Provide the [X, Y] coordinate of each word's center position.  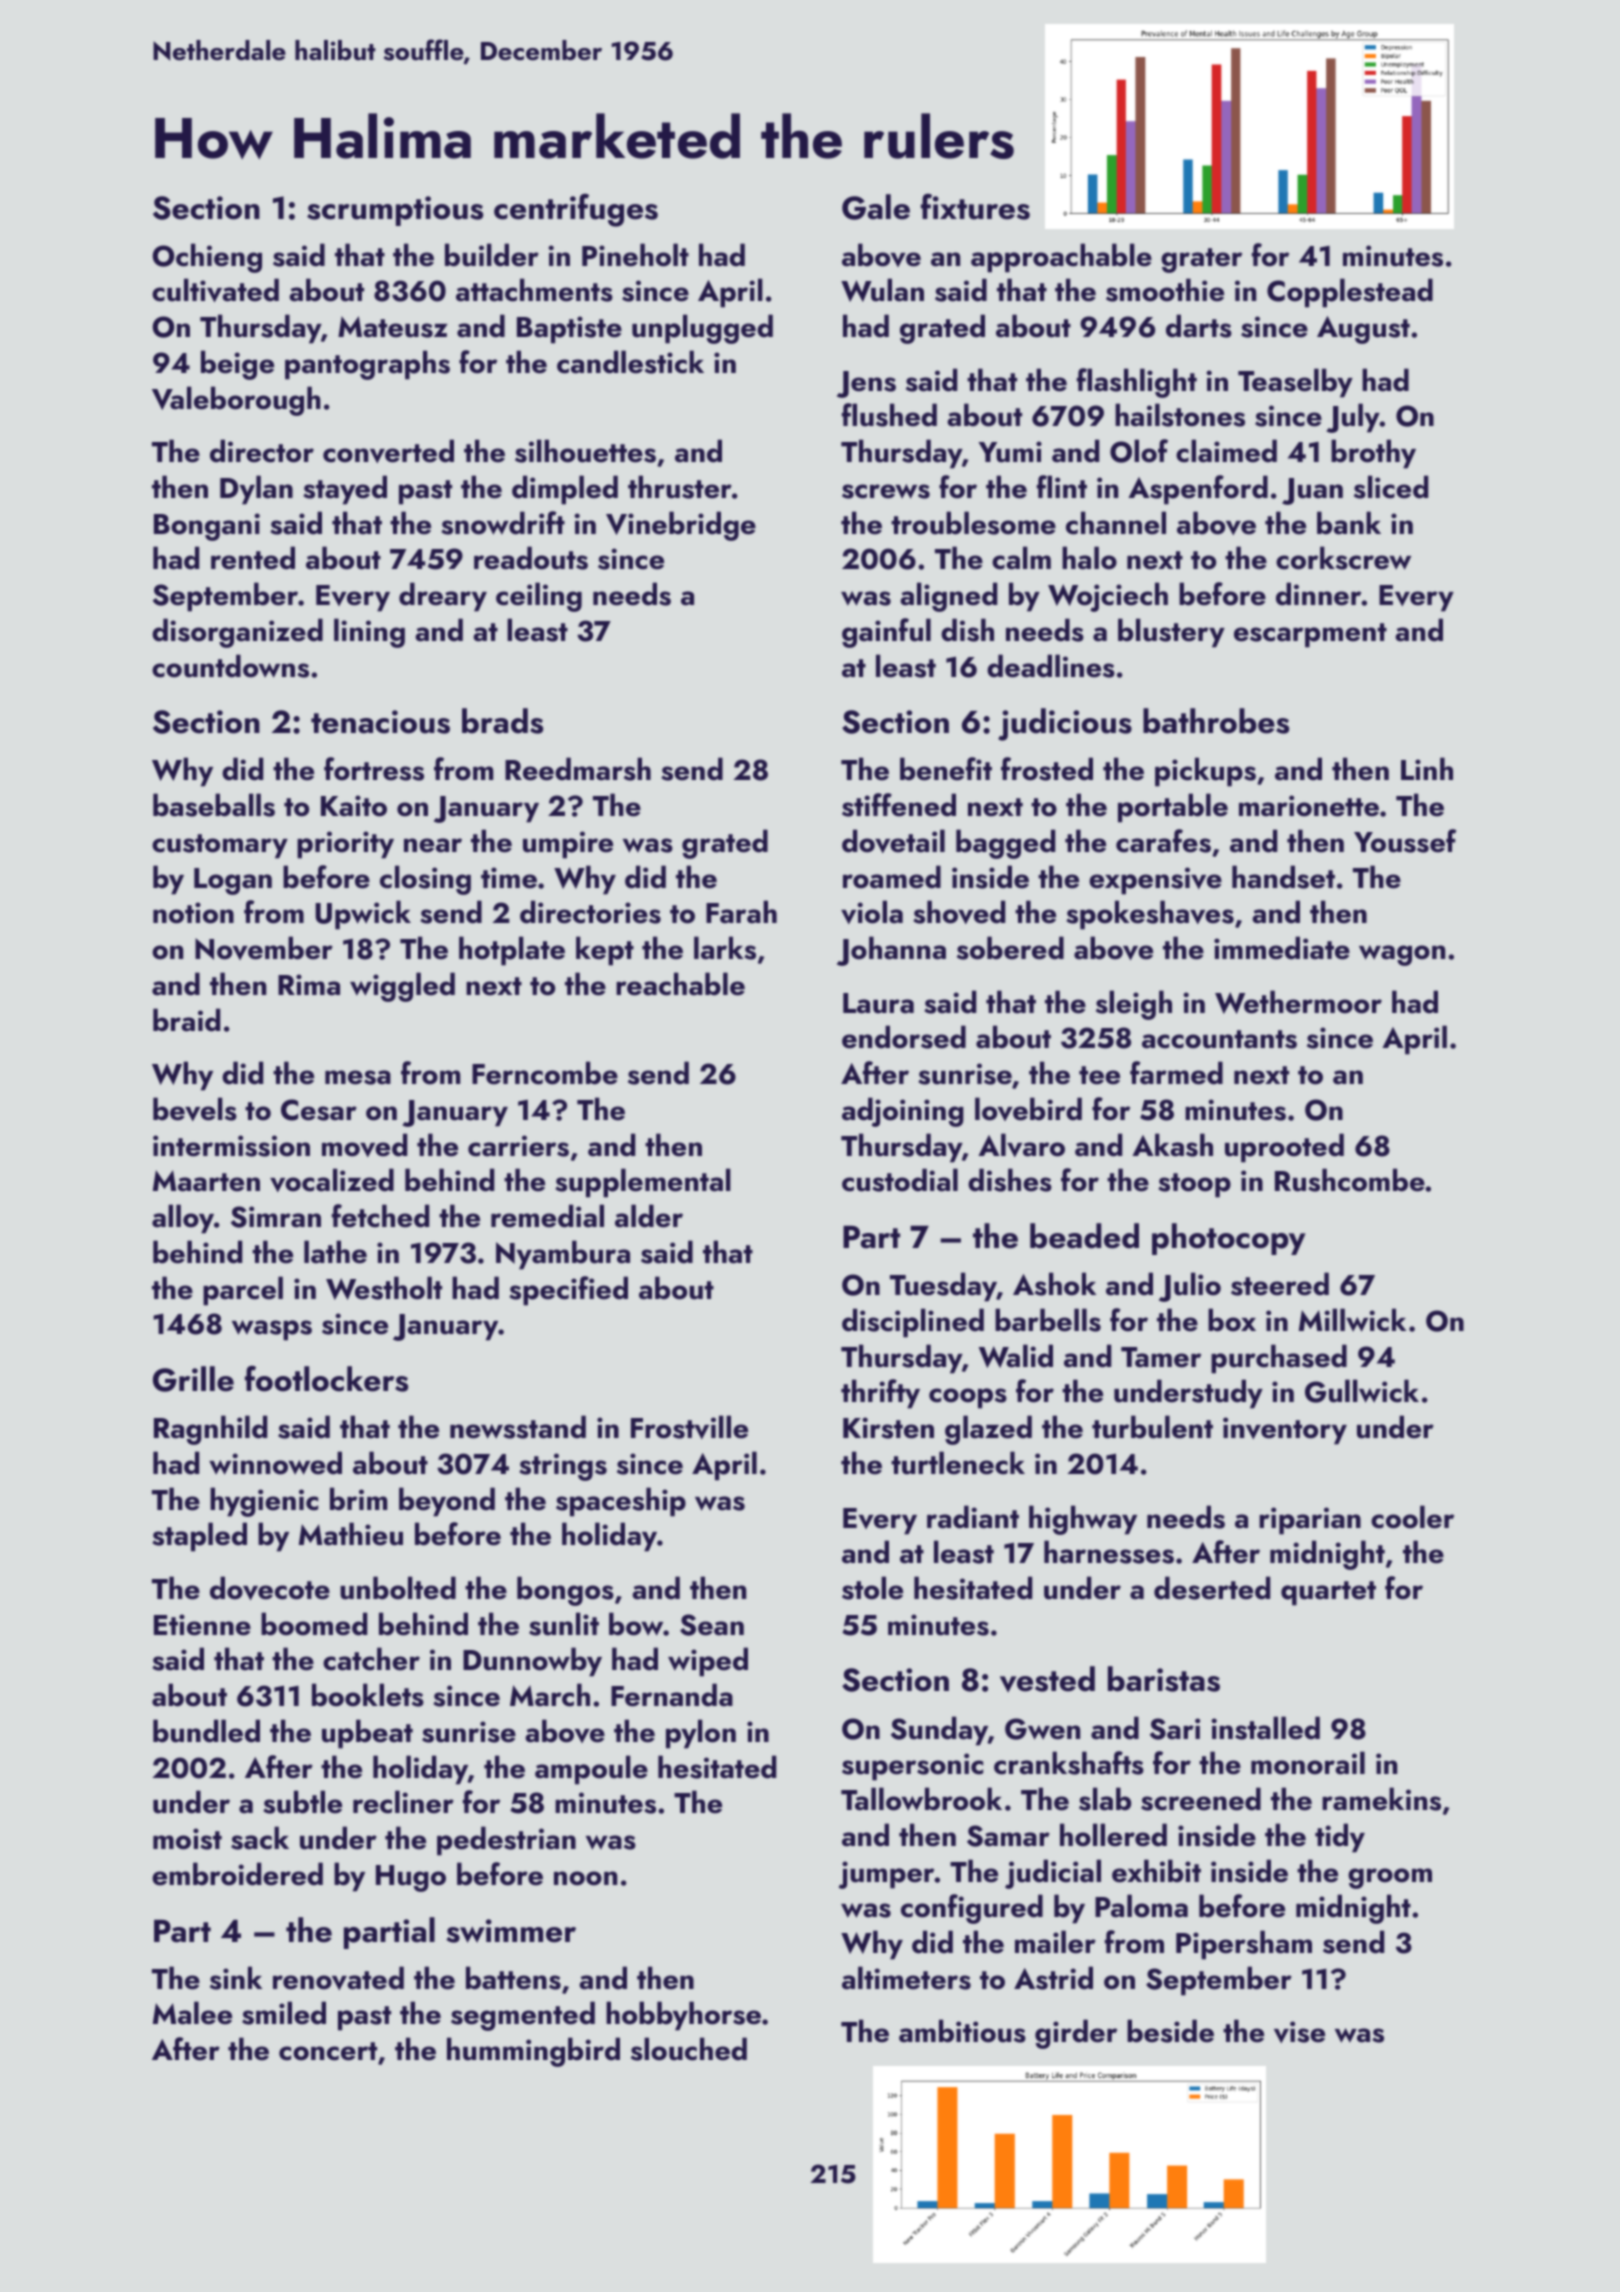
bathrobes [1216, 721]
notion [193, 913]
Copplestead [1350, 293]
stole [872, 1588]
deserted [1212, 1588]
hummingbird [533, 2052]
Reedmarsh [578, 769]
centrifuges [576, 210]
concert [328, 2051]
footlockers [326, 1379]
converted [388, 451]
